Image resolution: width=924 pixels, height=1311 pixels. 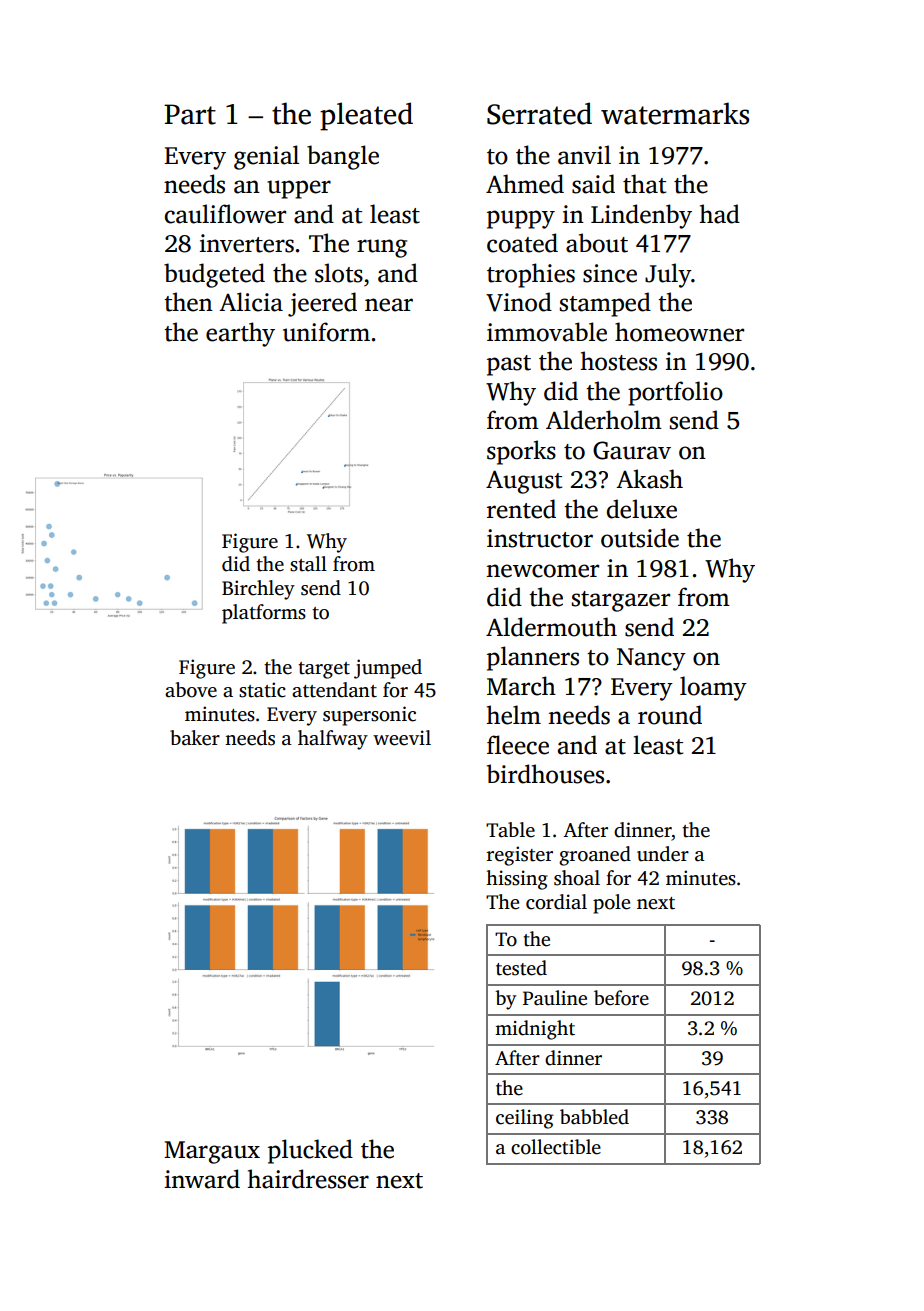 What do you see at coordinates (191, 690) in the screenshot?
I see `above` at bounding box center [191, 690].
